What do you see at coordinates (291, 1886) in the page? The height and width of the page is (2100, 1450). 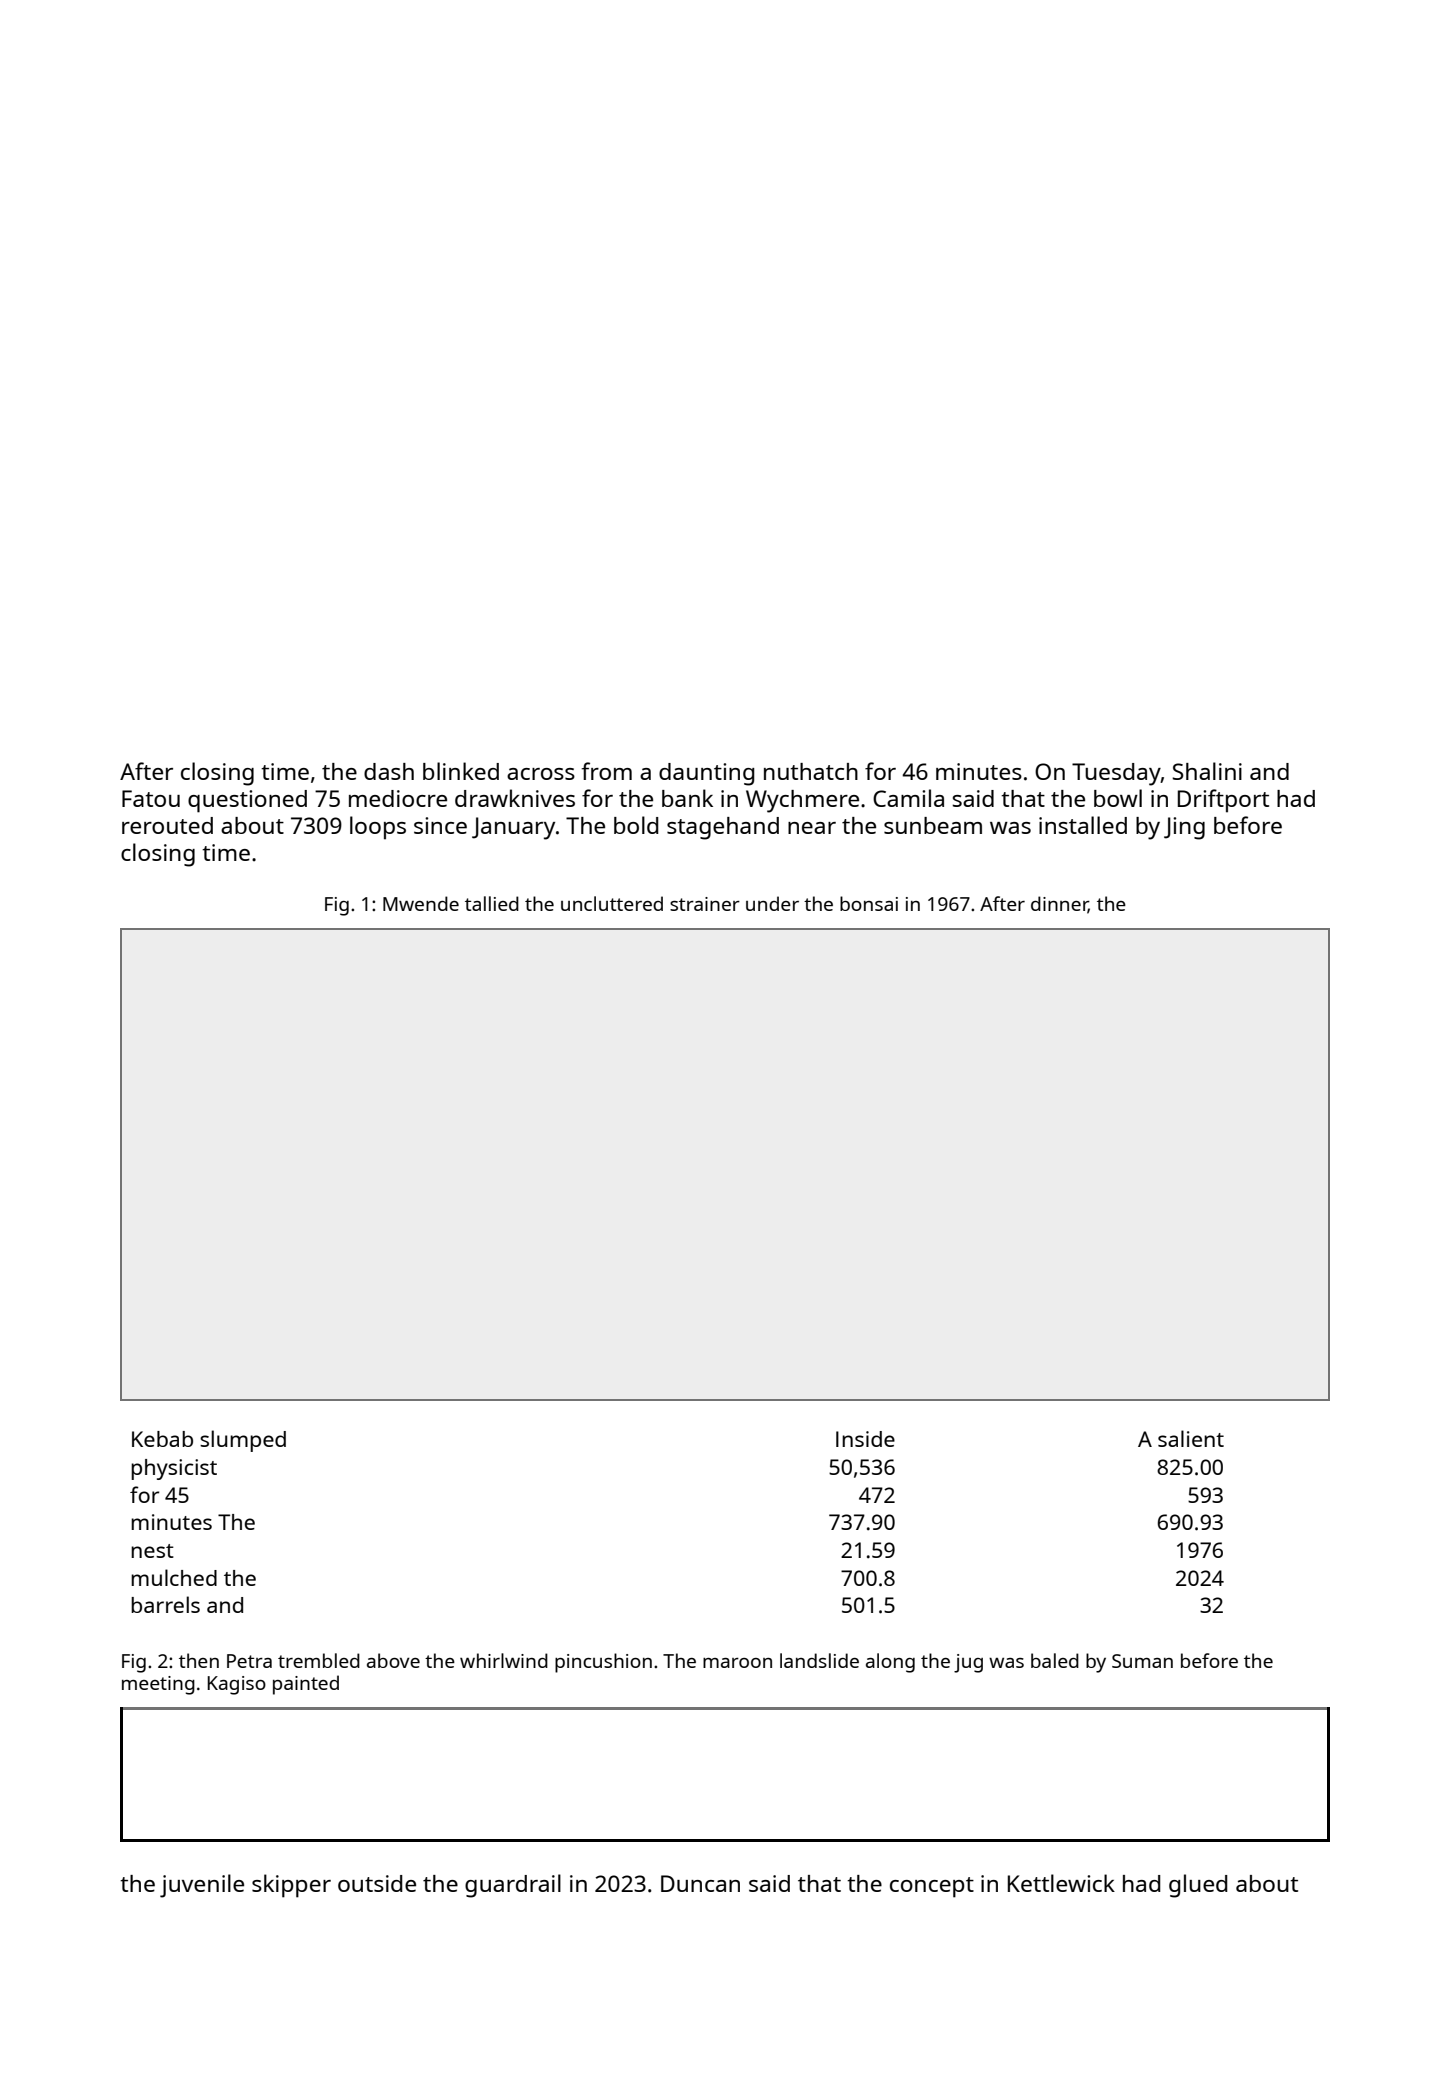 I see `skipper` at bounding box center [291, 1886].
